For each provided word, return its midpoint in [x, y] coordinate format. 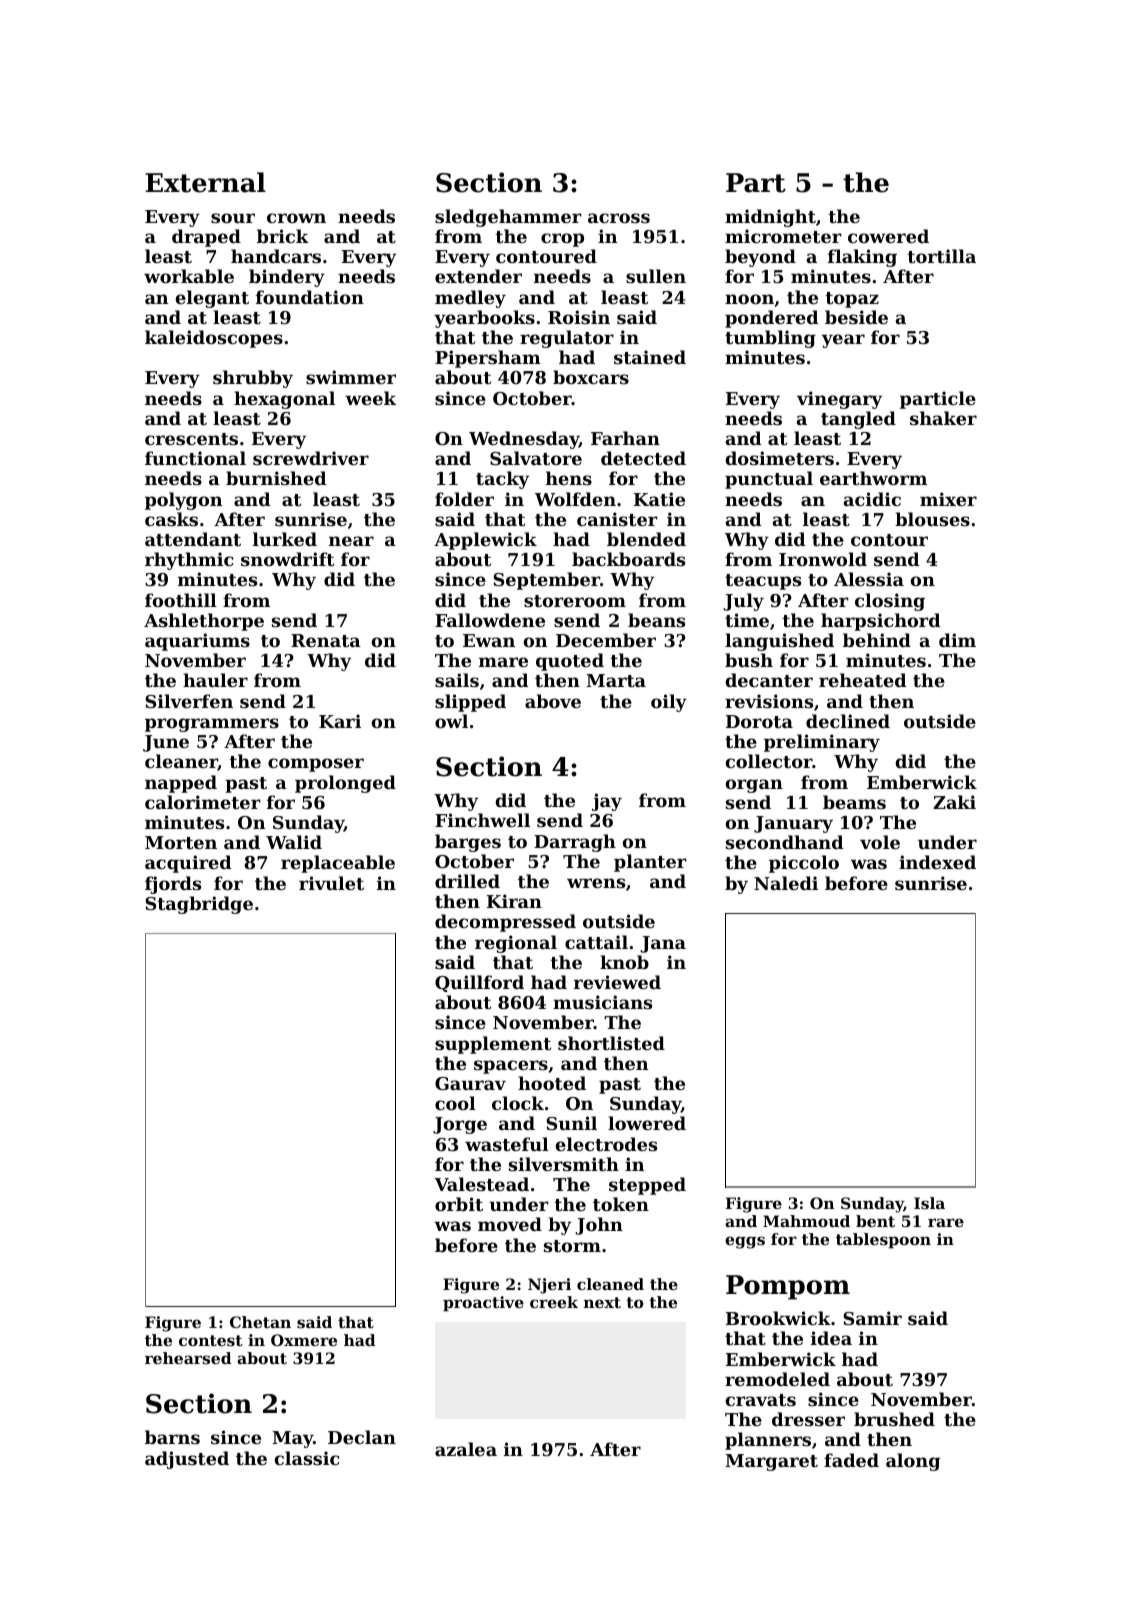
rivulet [331, 883]
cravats [760, 1400]
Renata [326, 640]
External [205, 182]
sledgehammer [508, 218]
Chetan [260, 1322]
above [553, 701]
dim [957, 640]
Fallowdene [490, 620]
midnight [770, 218]
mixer [948, 499]
